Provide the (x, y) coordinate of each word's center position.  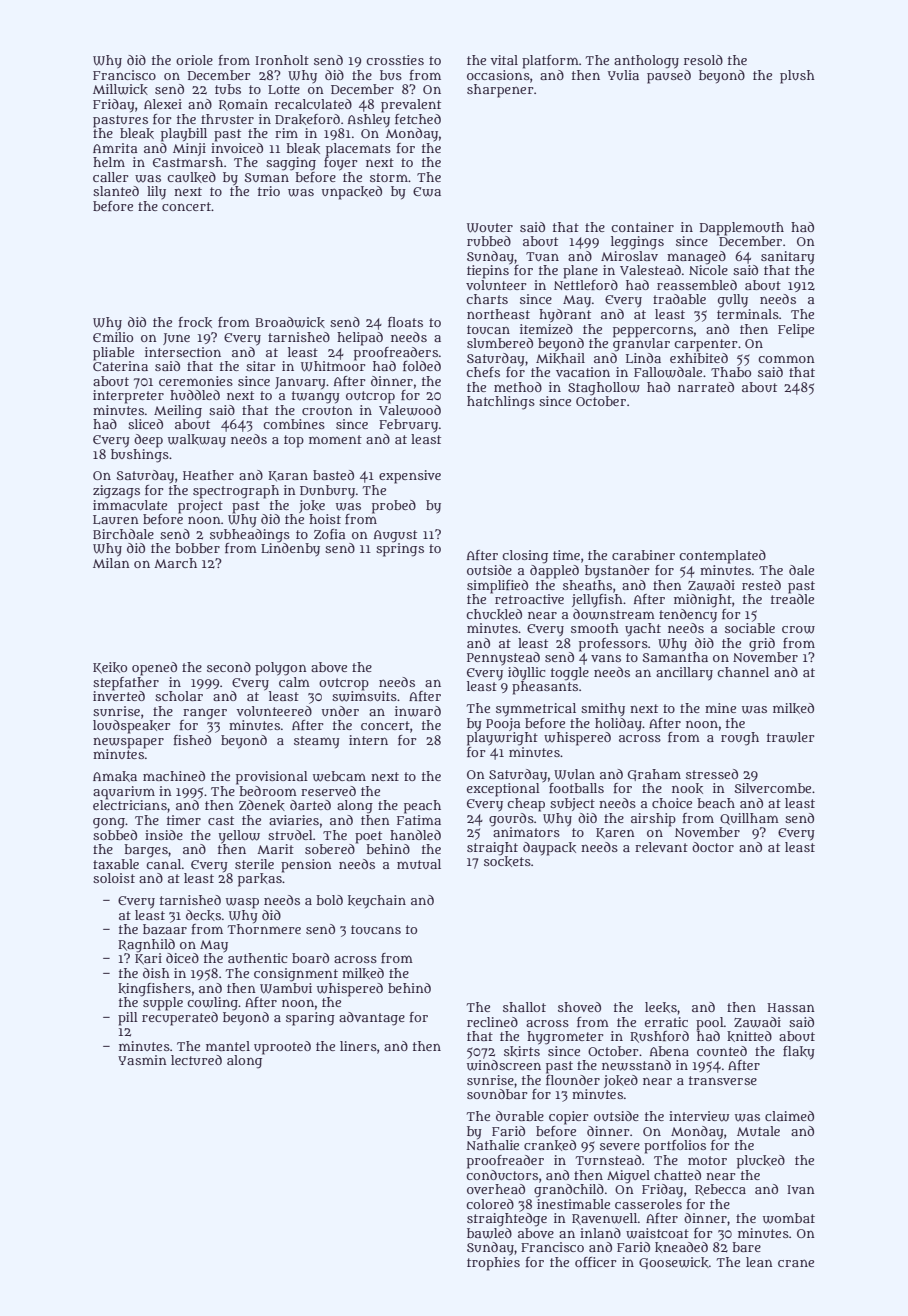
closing (525, 557)
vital (504, 60)
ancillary (684, 674)
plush (797, 77)
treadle (792, 598)
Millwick (120, 89)
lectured (196, 1060)
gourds (511, 819)
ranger (205, 714)
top (294, 441)
